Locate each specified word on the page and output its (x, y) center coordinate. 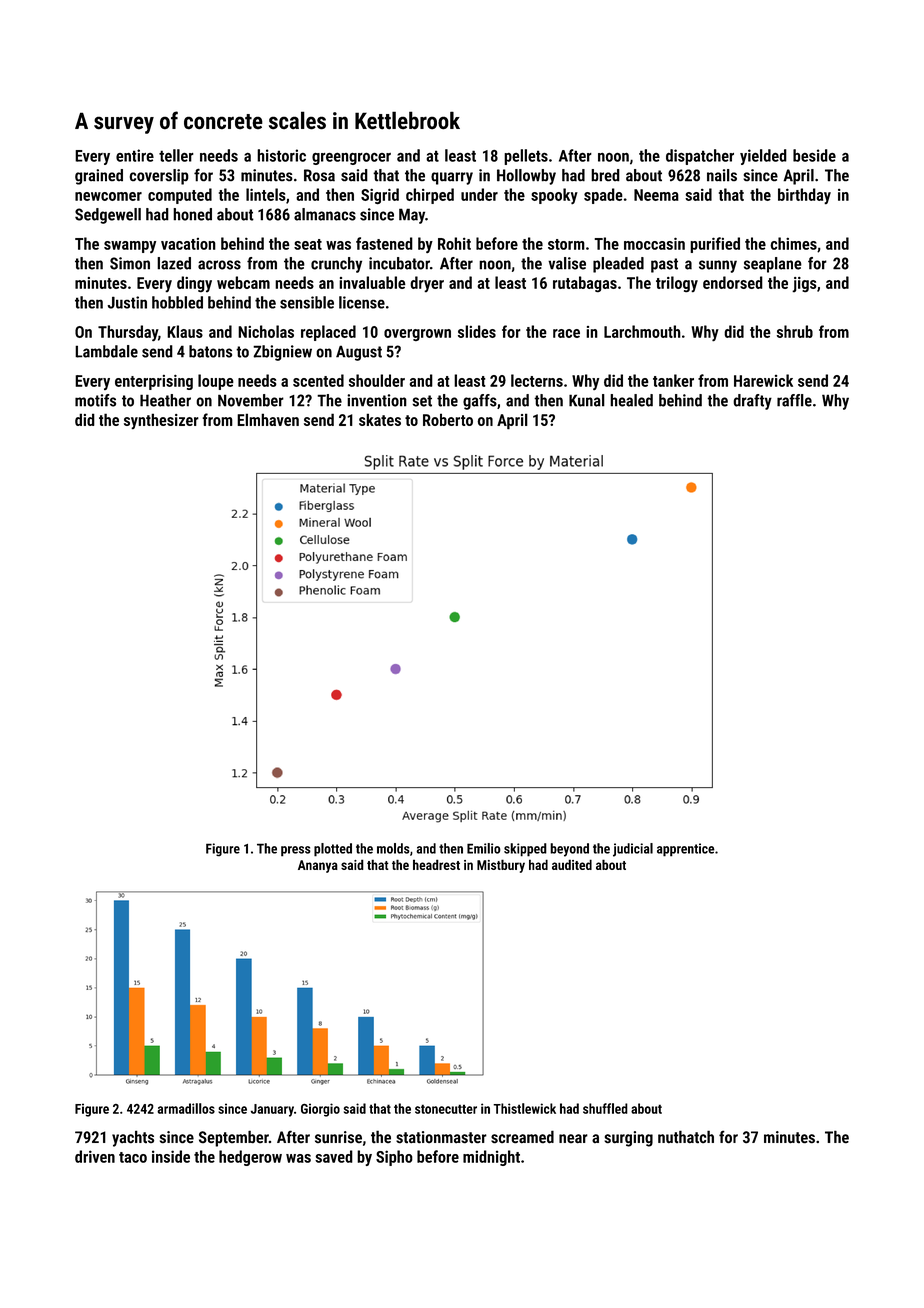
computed (180, 196)
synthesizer (161, 421)
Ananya (318, 866)
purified (715, 245)
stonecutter (446, 1109)
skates (380, 419)
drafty (752, 402)
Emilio (484, 848)
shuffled (605, 1108)
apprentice (686, 850)
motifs (95, 400)
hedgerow (250, 1158)
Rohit (454, 243)
